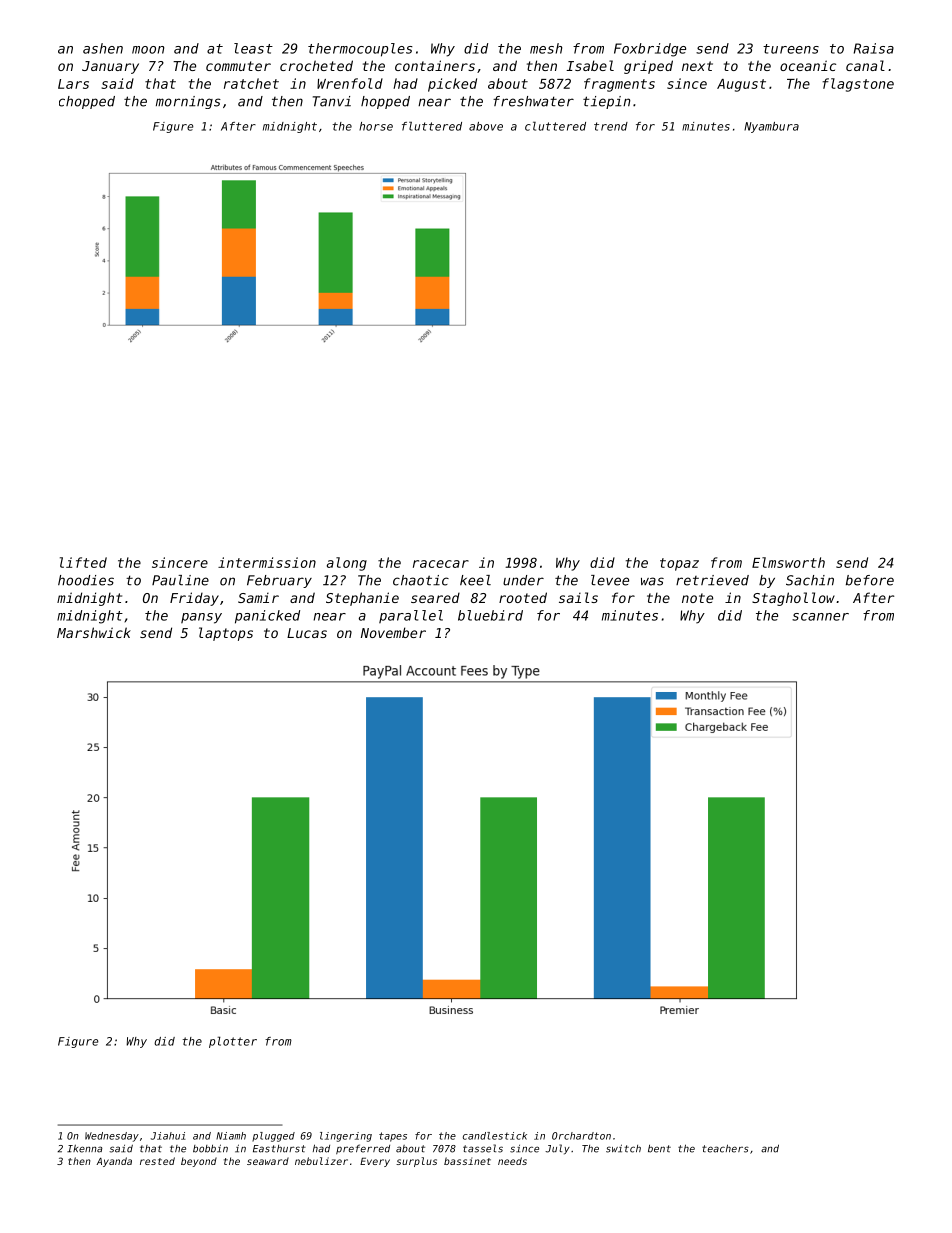  What do you see at coordinates (820, 617) in the page?
I see `scanner` at bounding box center [820, 617].
